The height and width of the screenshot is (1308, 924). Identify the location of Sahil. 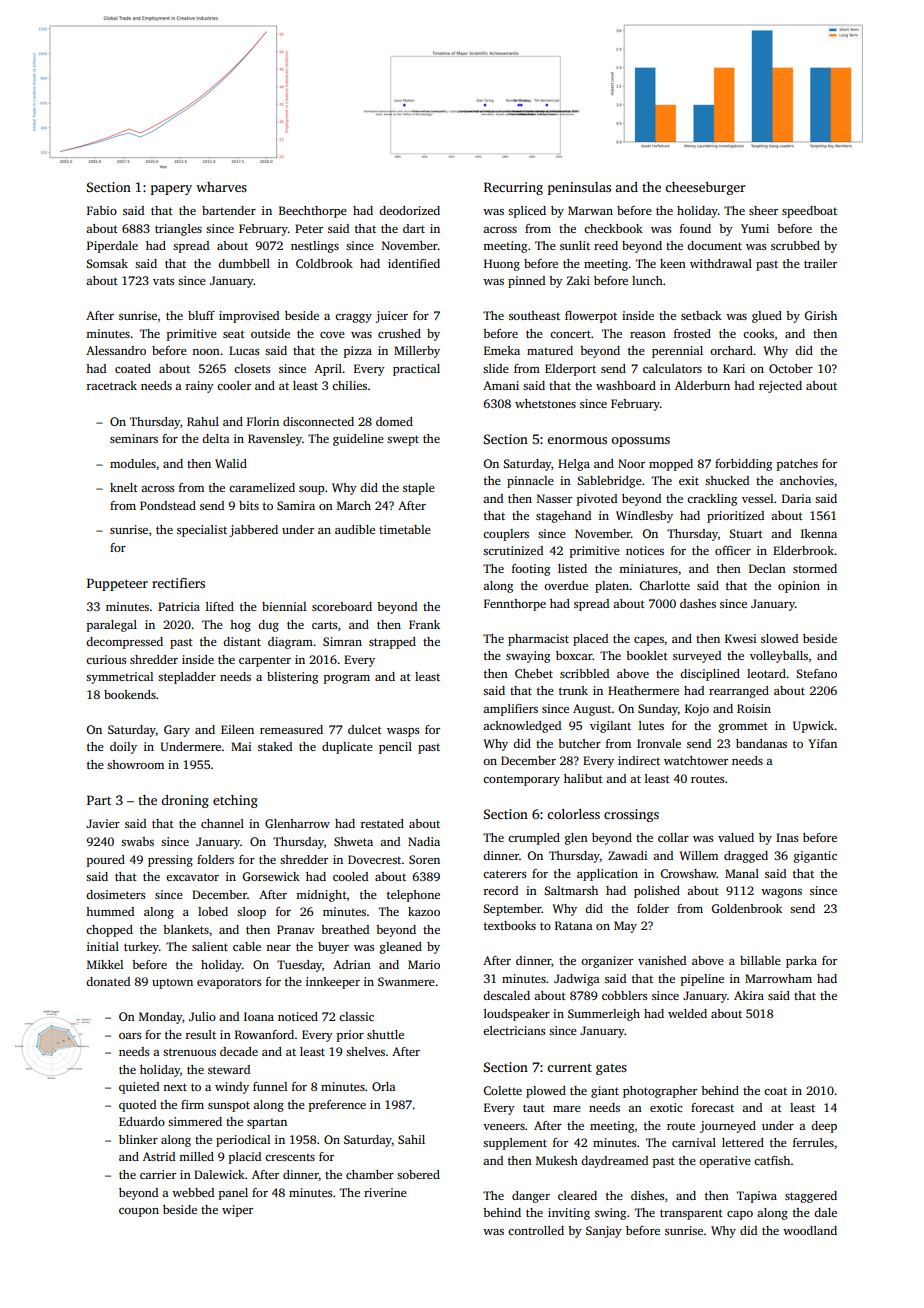
(411, 1139).
